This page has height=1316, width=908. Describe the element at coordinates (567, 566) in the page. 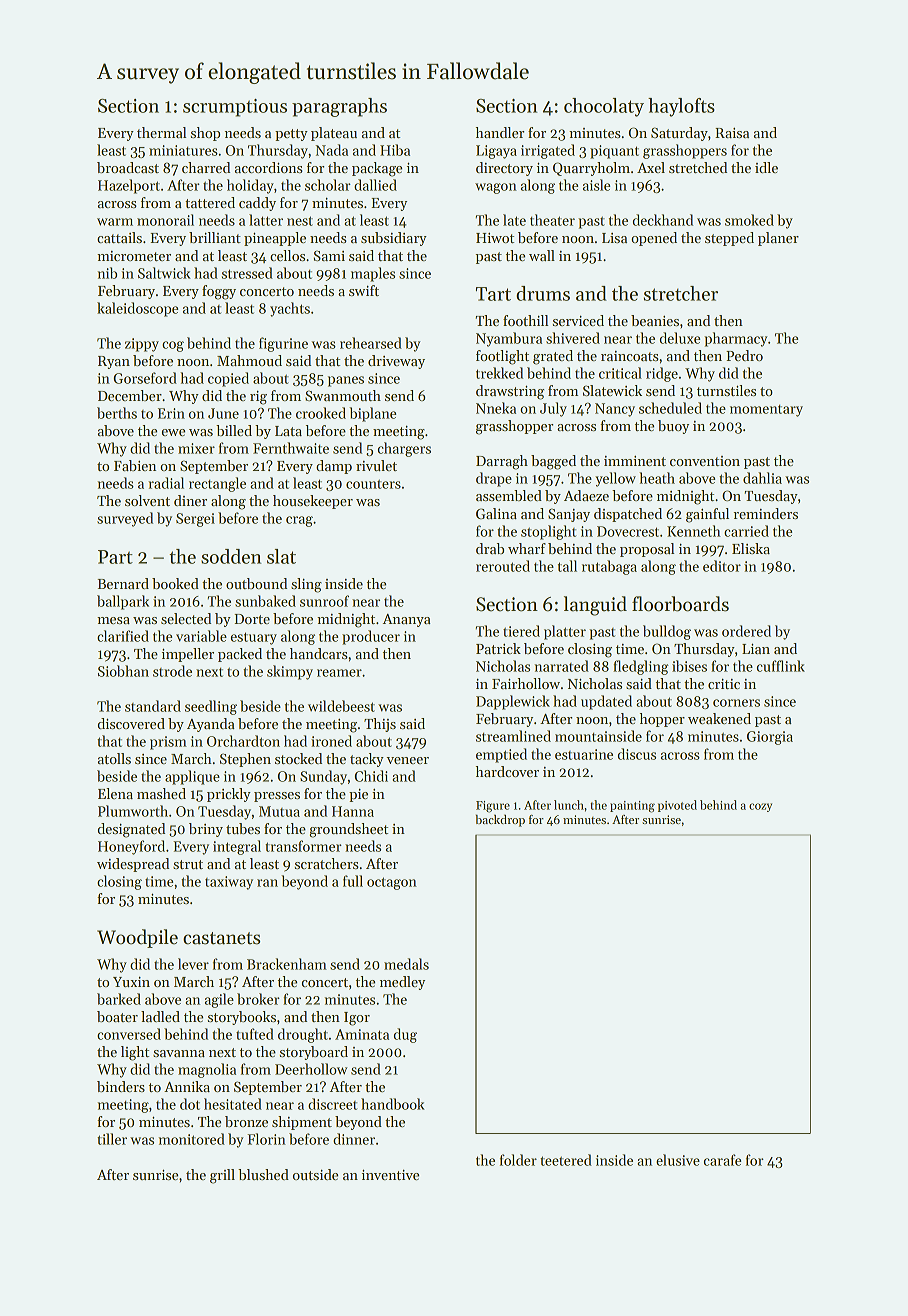

I see `tall` at that location.
